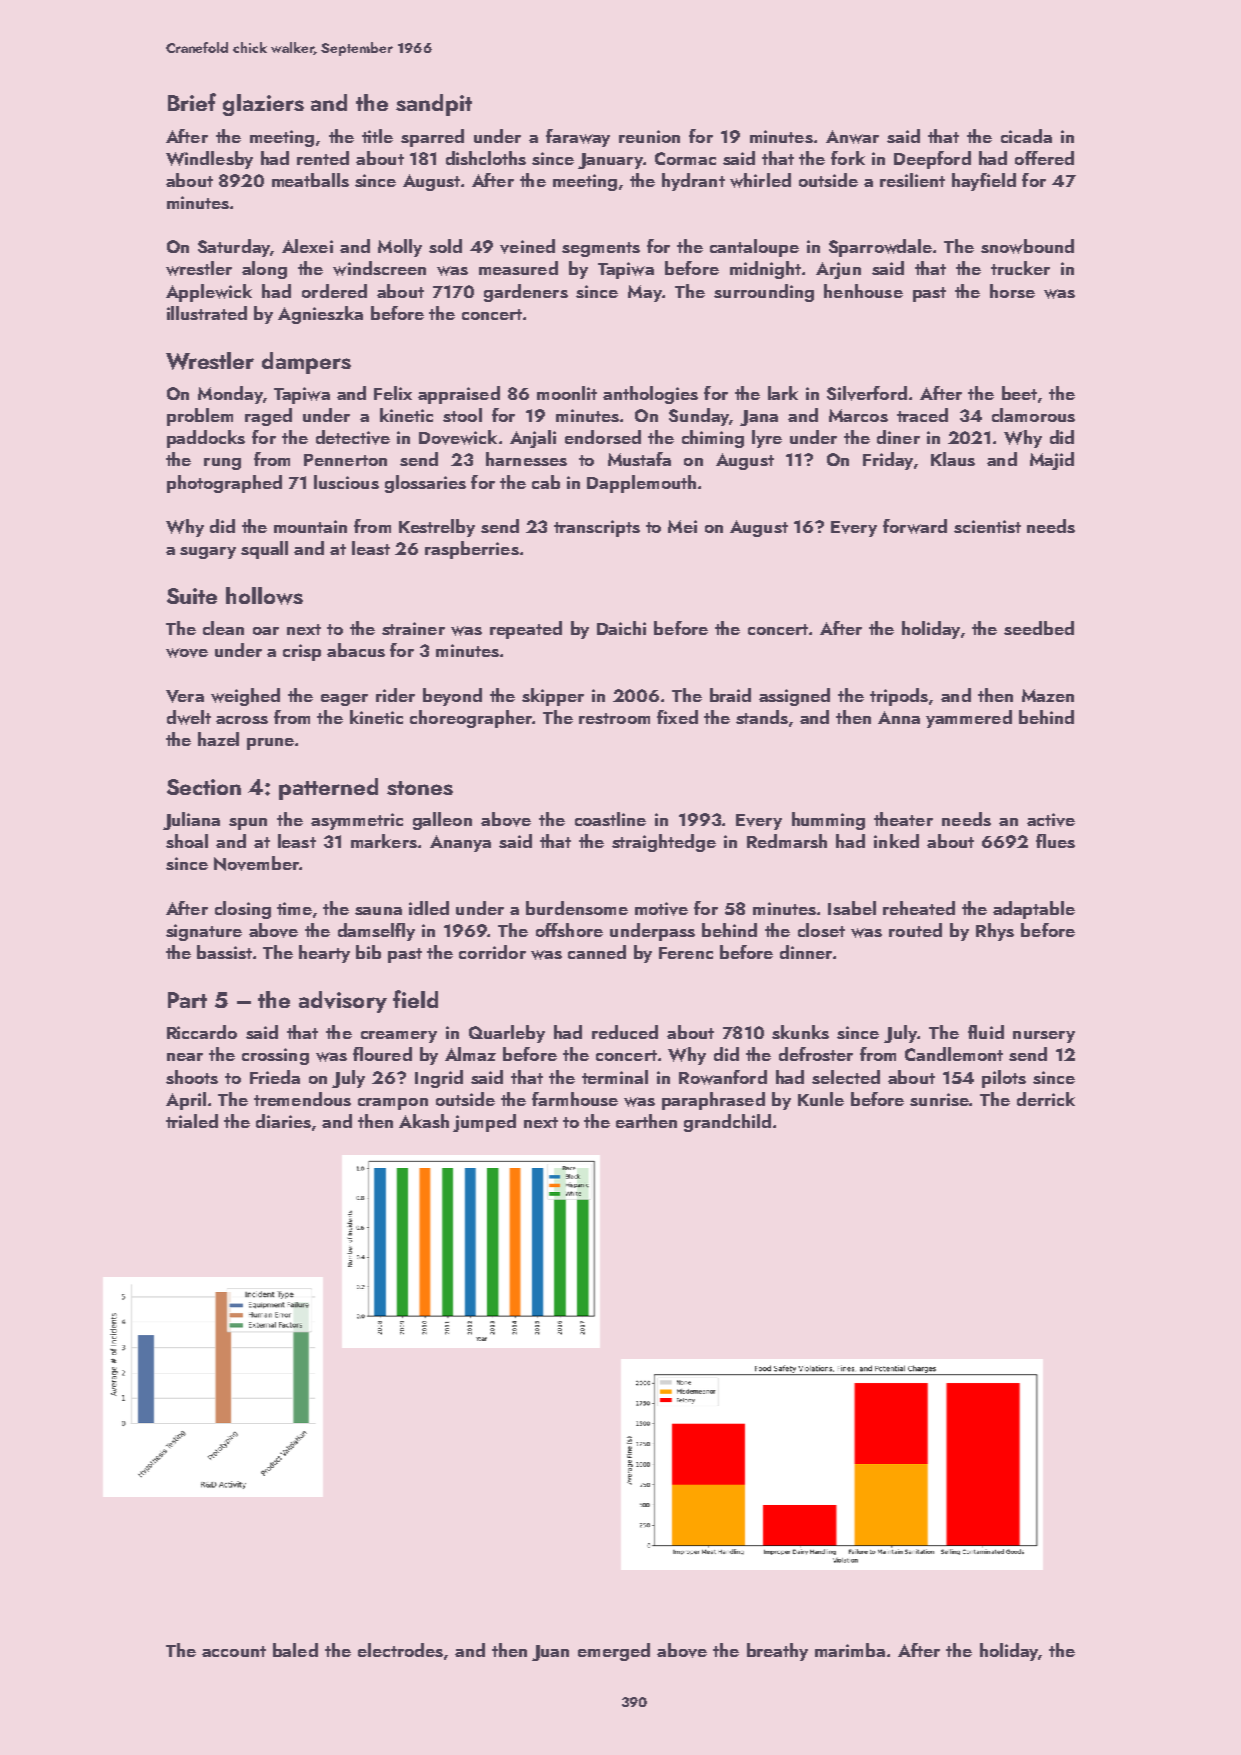 The height and width of the page is (1755, 1241). Describe the element at coordinates (400, 1650) in the page. I see `electrodes` at that location.
